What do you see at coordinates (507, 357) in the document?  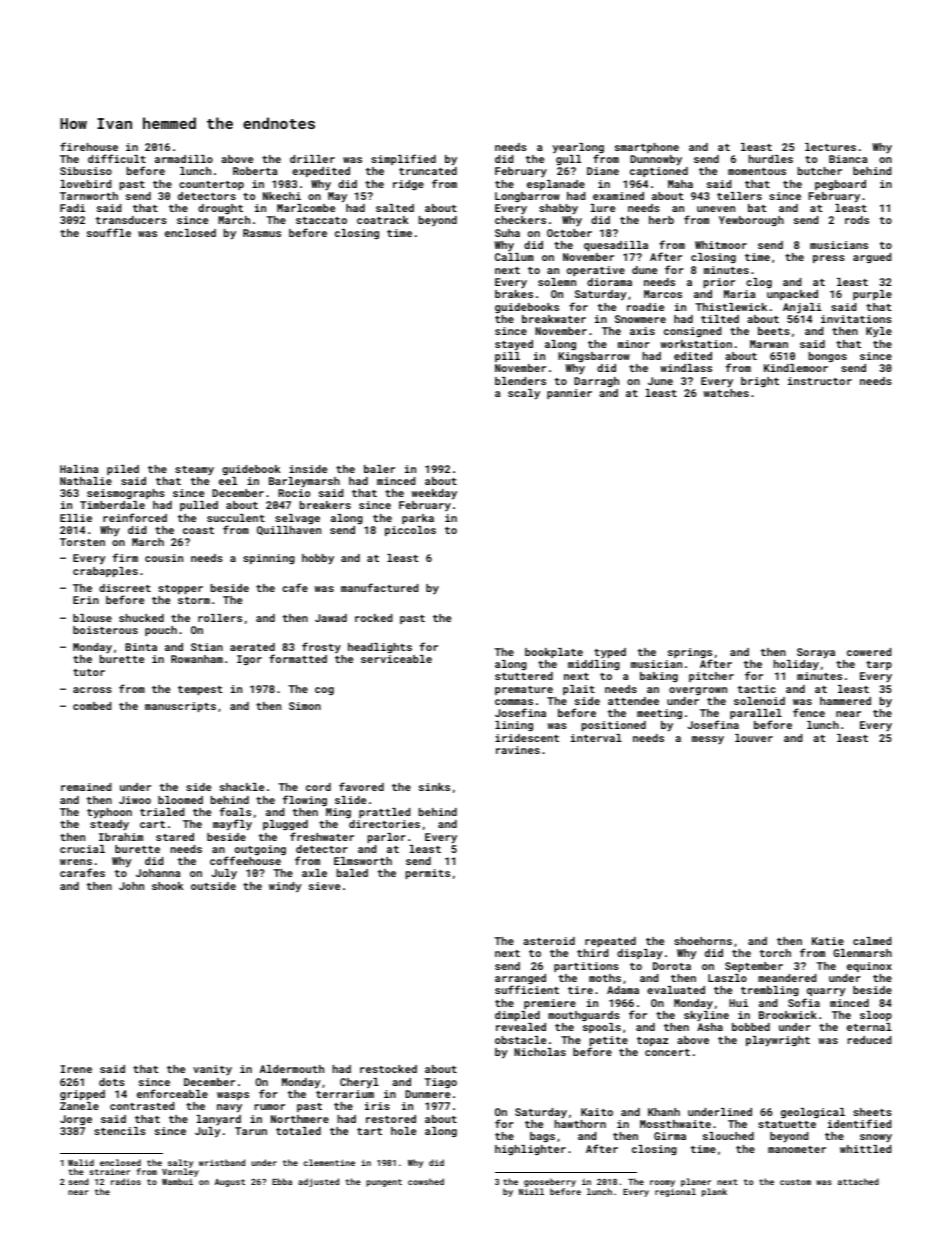 I see `pill` at bounding box center [507, 357].
